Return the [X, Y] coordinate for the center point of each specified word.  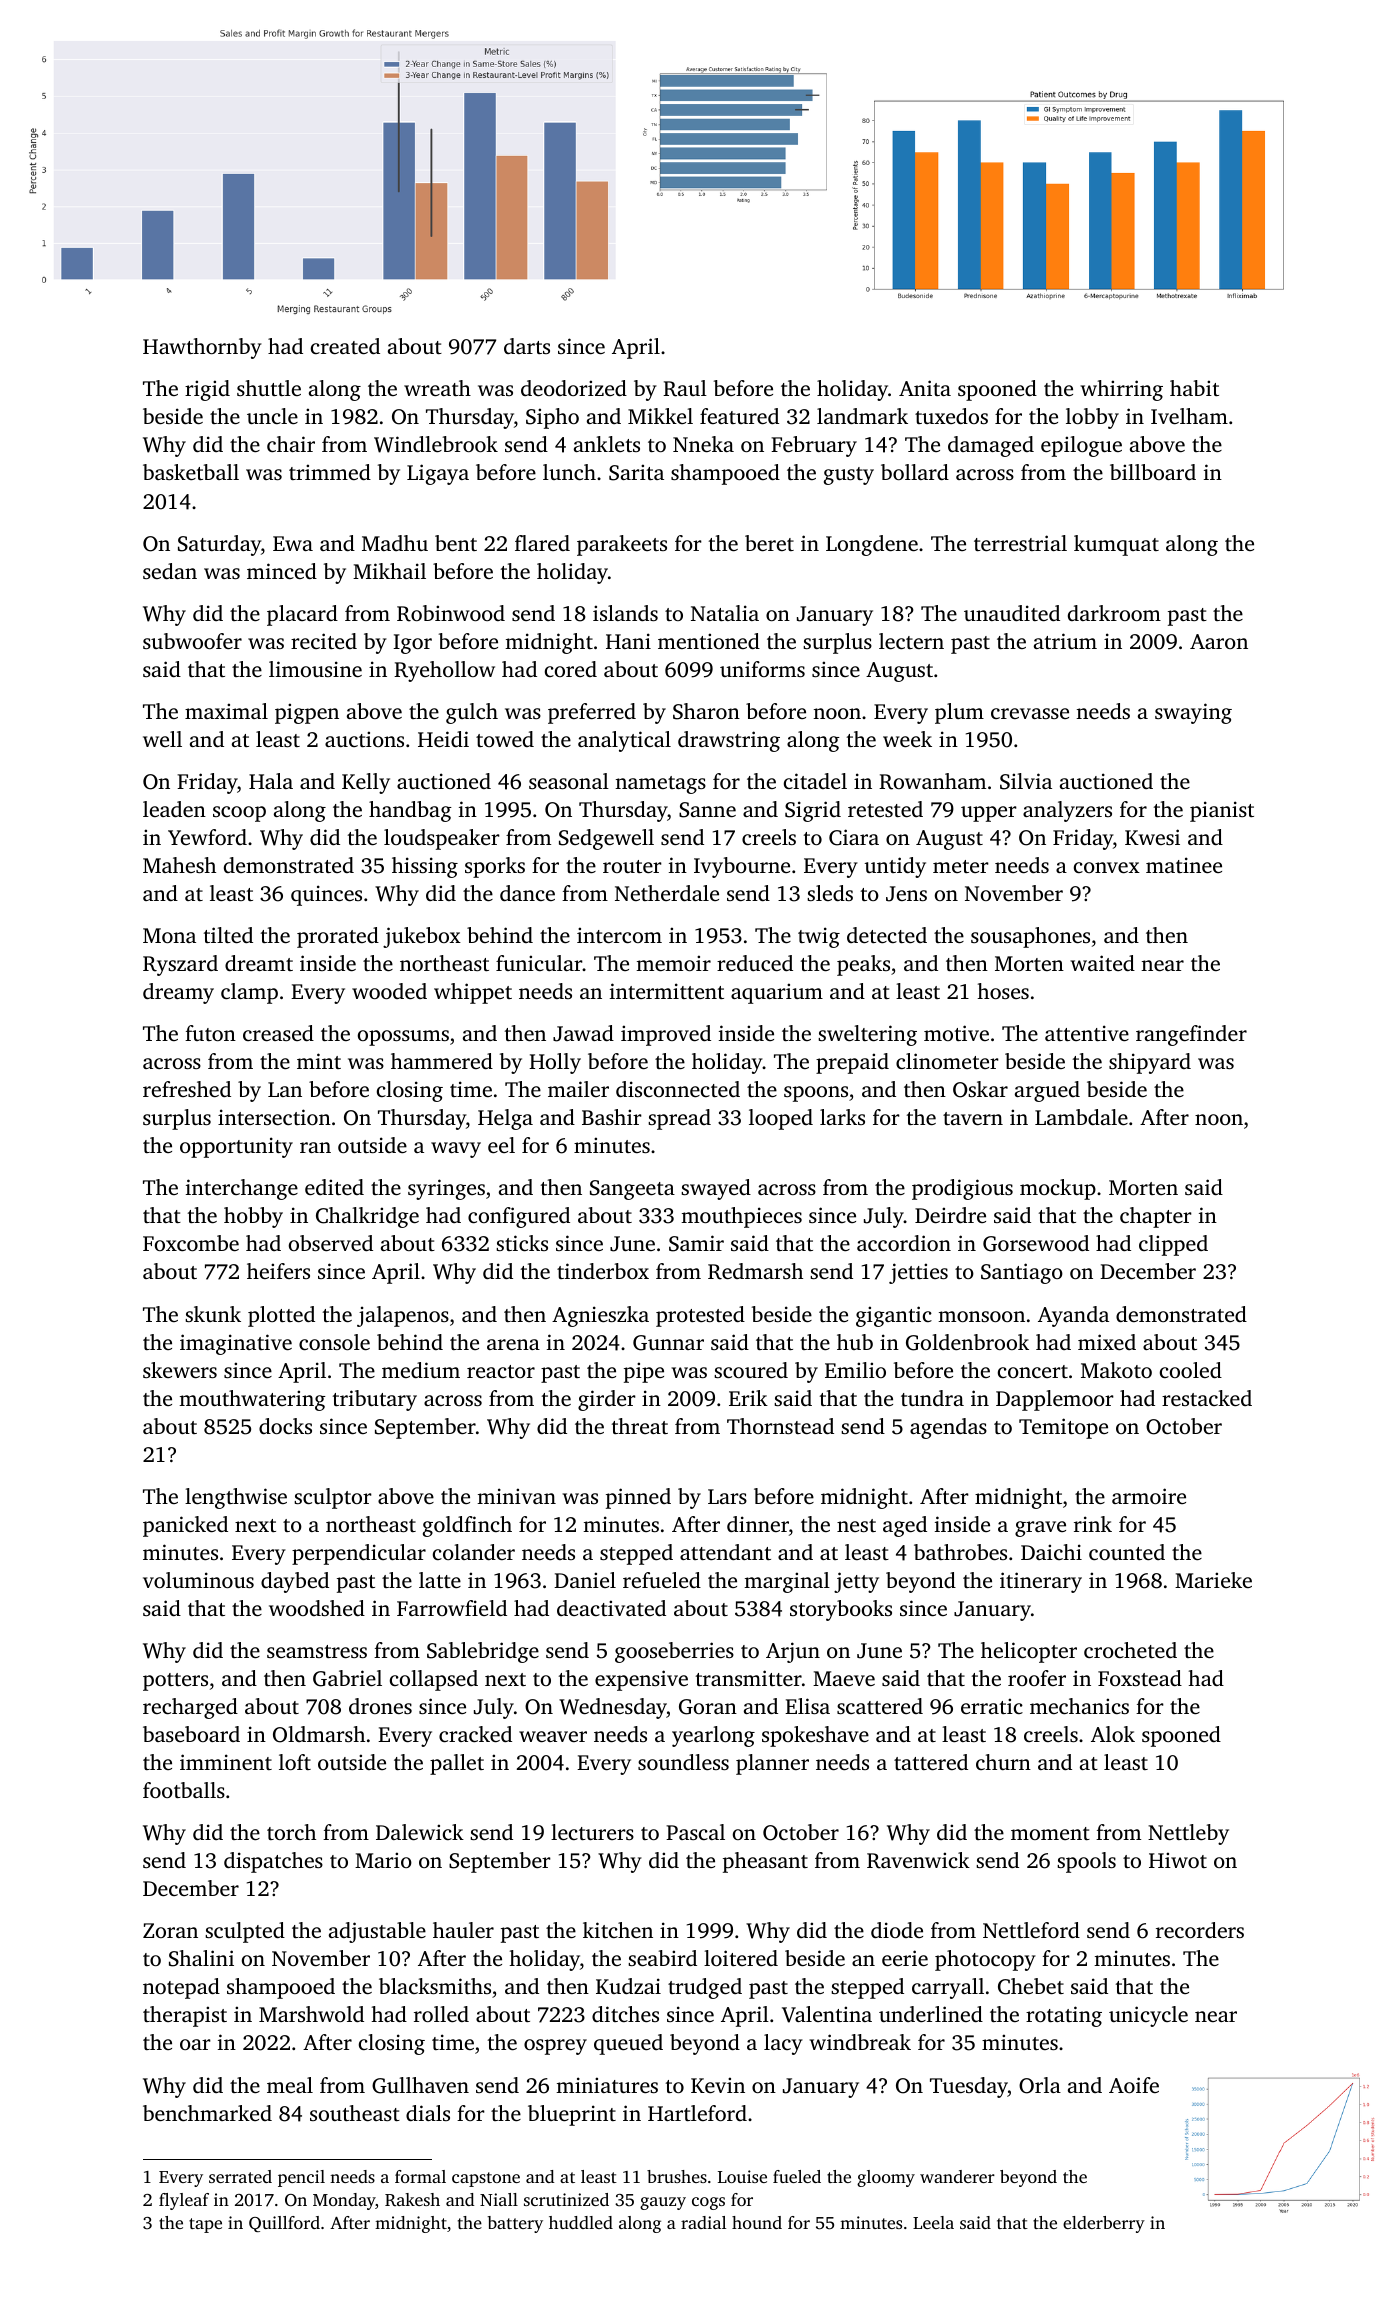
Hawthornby [202, 348]
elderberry [1104, 2224]
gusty [849, 476]
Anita [925, 388]
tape [205, 2225]
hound [757, 2222]
